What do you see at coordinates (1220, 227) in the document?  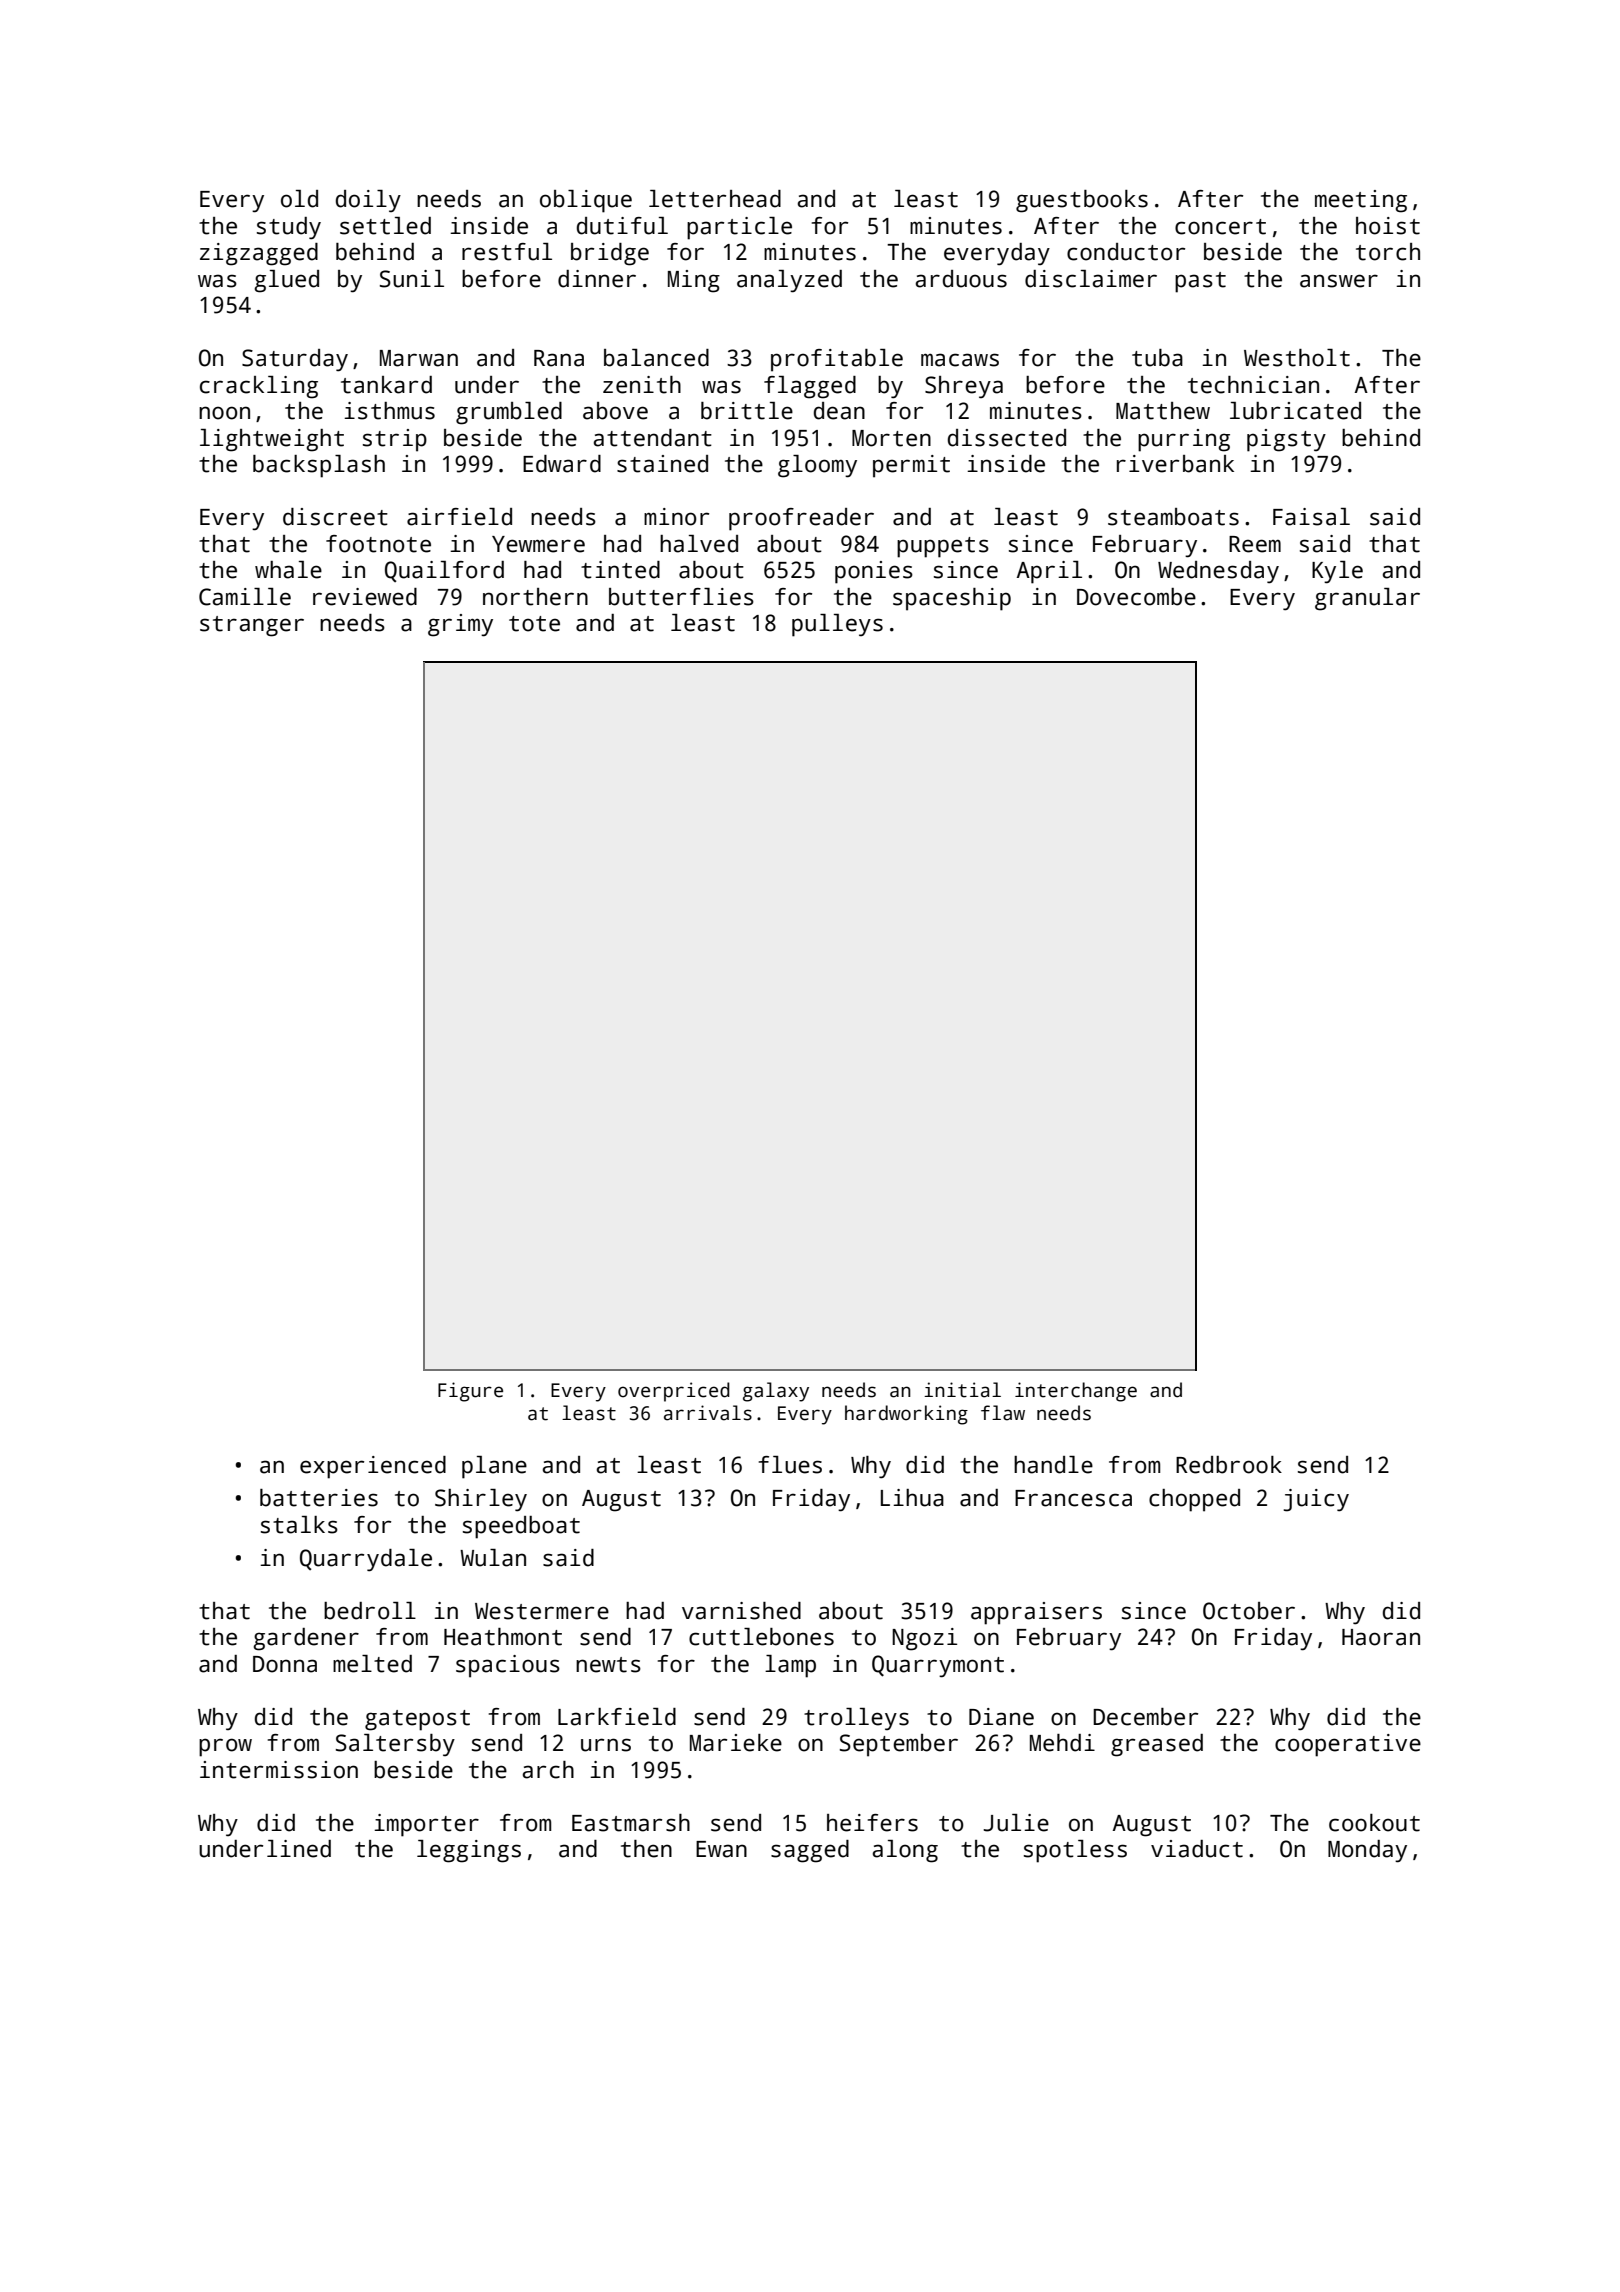 I see `concert` at bounding box center [1220, 227].
